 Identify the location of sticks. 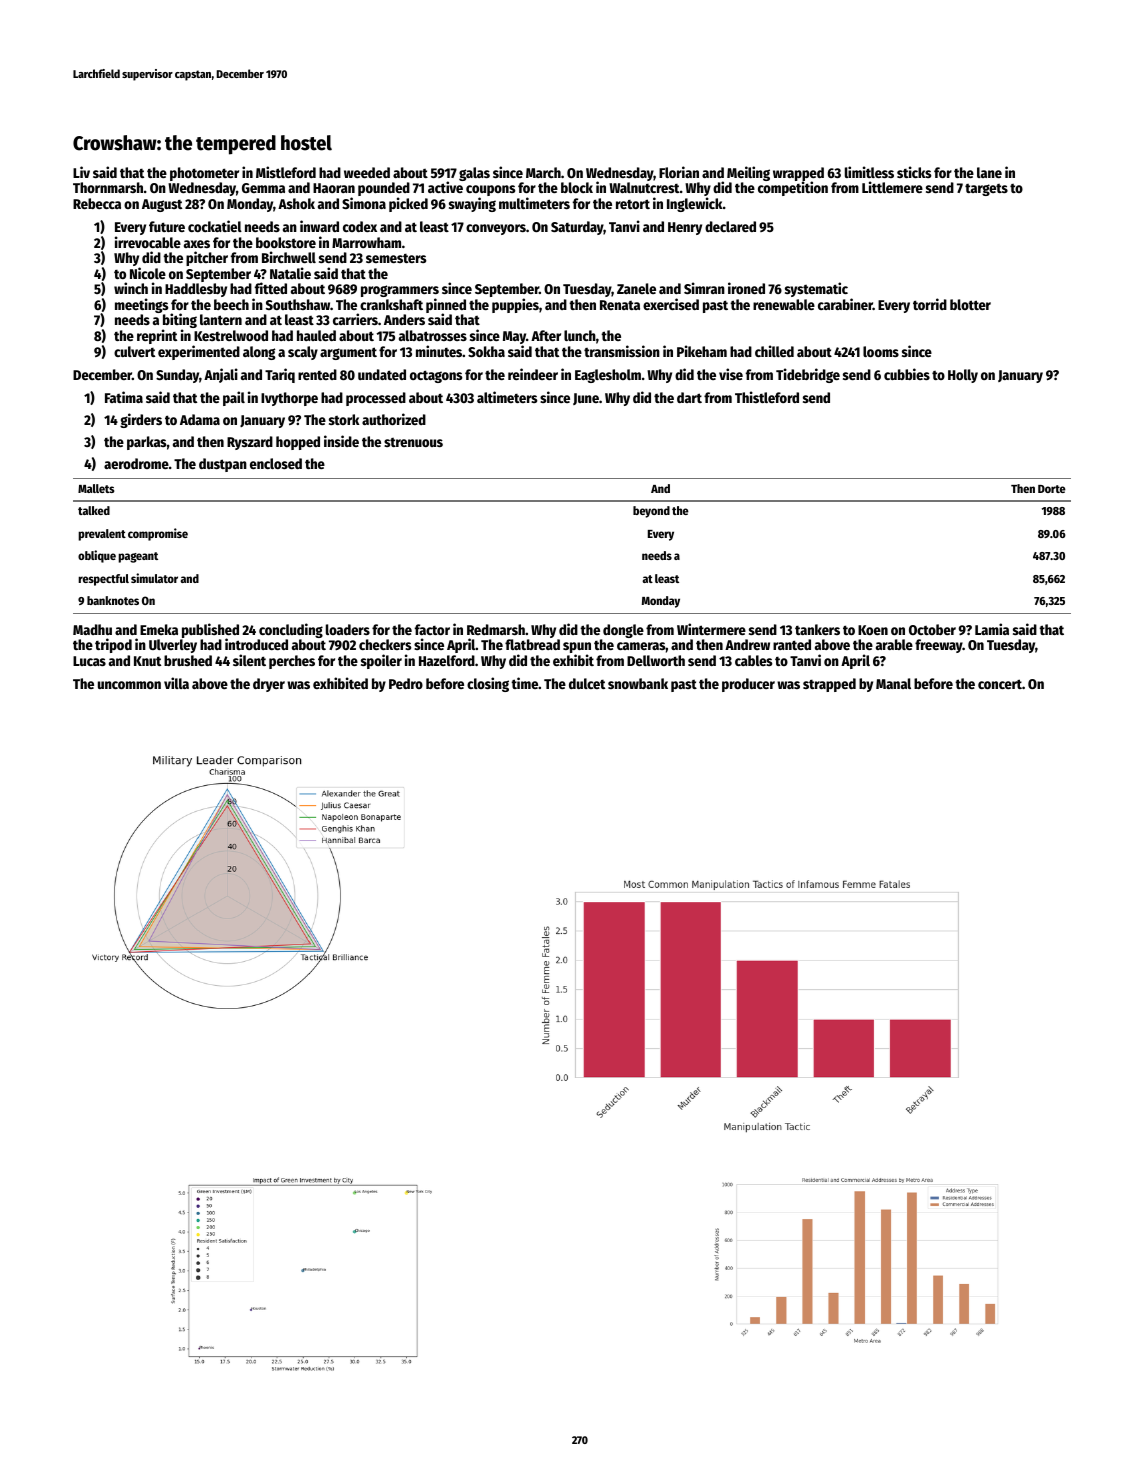
(914, 172).
